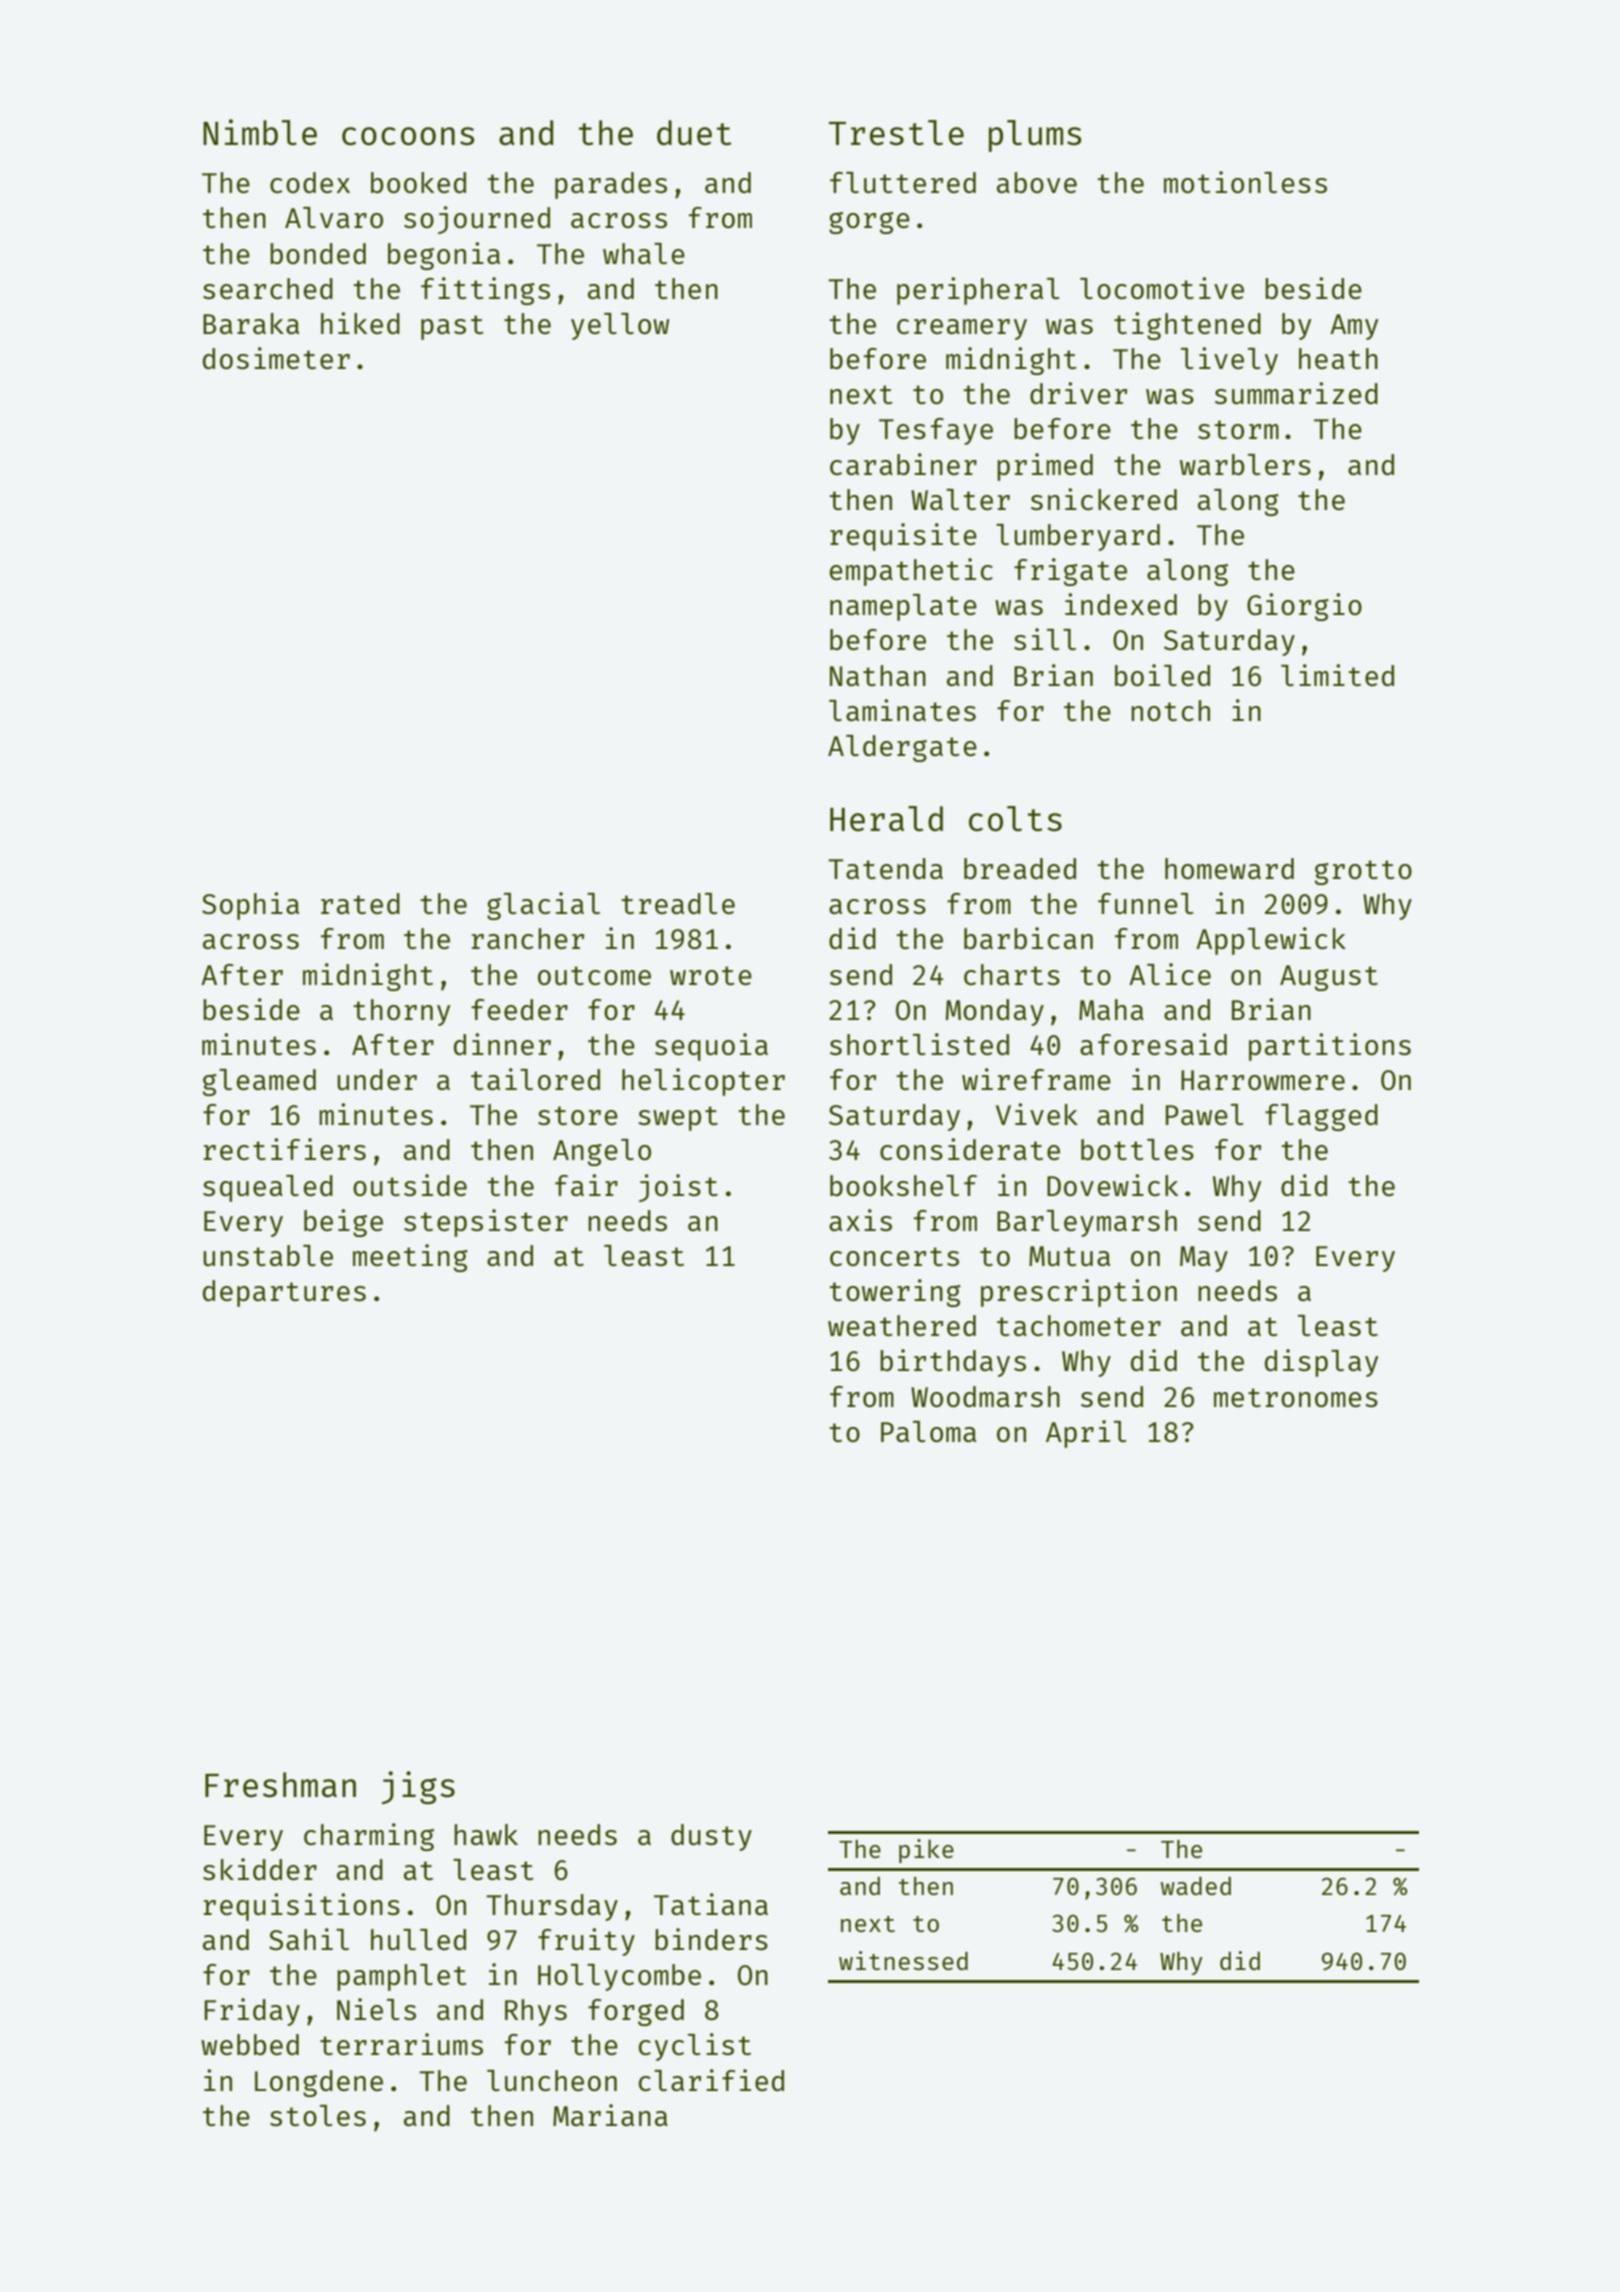 The height and width of the document is (2292, 1620). I want to click on Paloma, so click(928, 1431).
